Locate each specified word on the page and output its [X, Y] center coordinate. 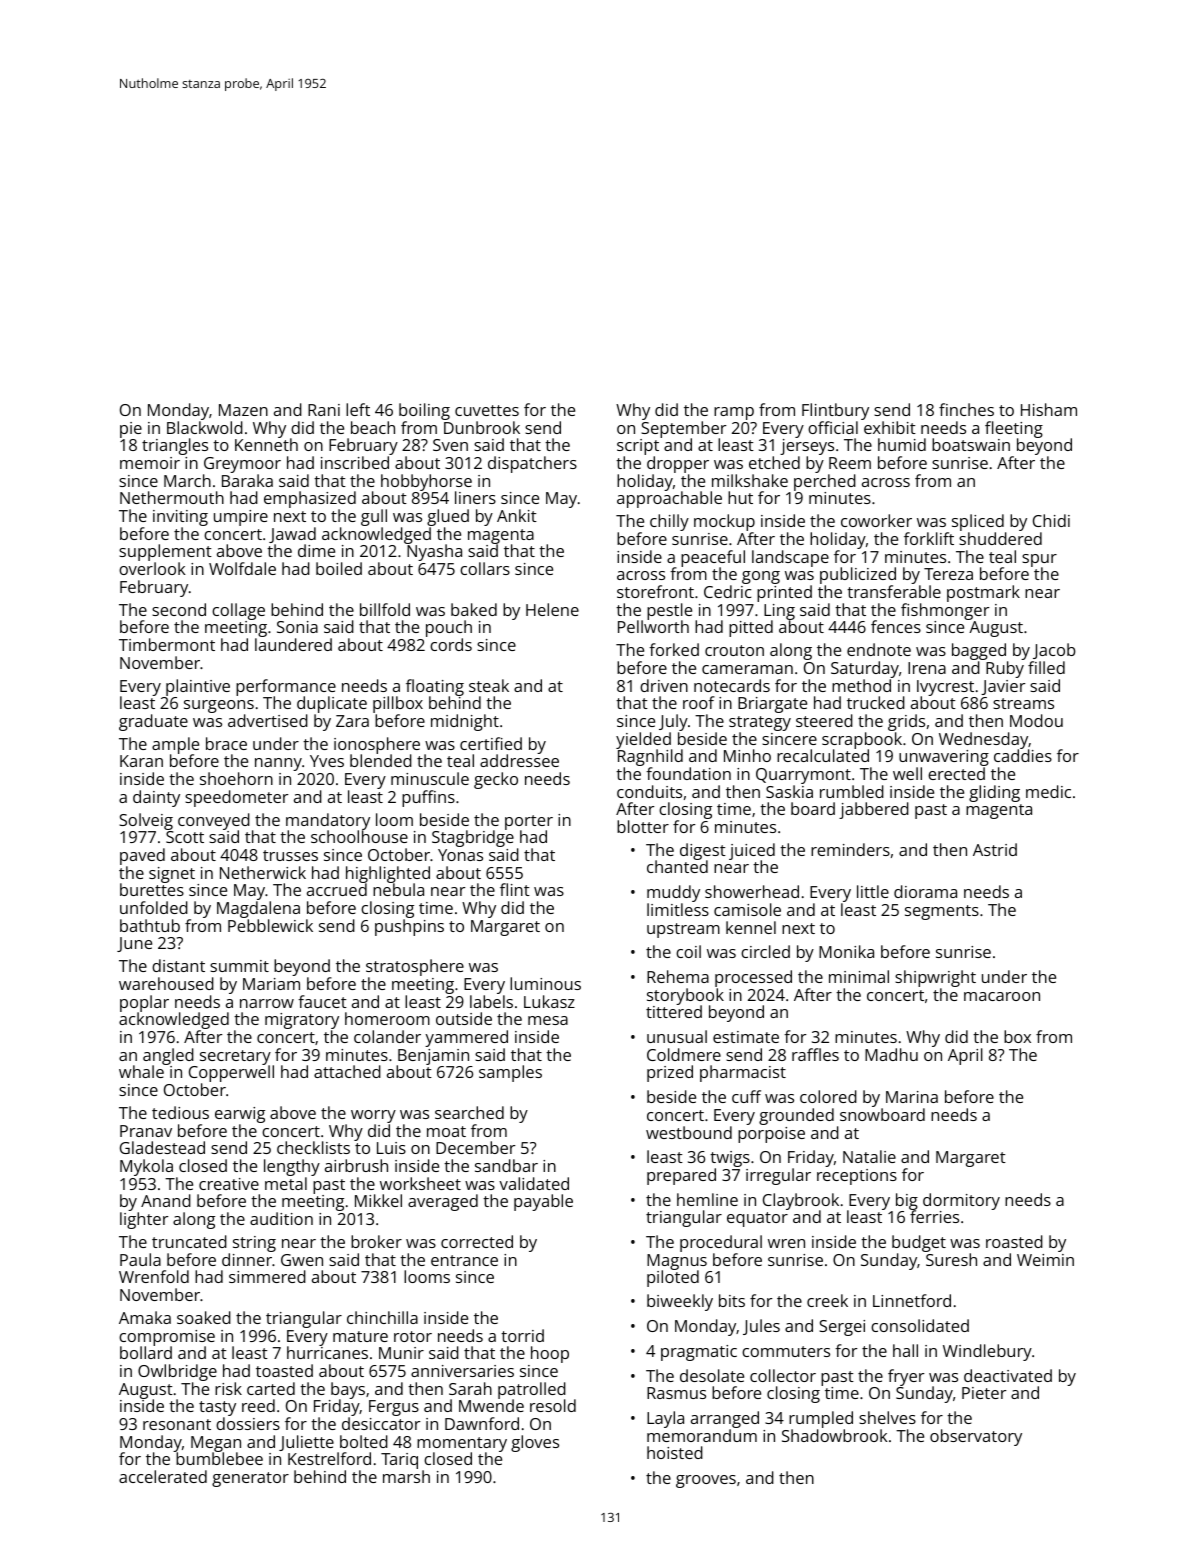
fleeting [1014, 430]
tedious [180, 1112]
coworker [876, 520]
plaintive [198, 687]
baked [474, 609]
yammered [466, 1038]
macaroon [1002, 996]
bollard [146, 1353]
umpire [241, 518]
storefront [655, 591]
